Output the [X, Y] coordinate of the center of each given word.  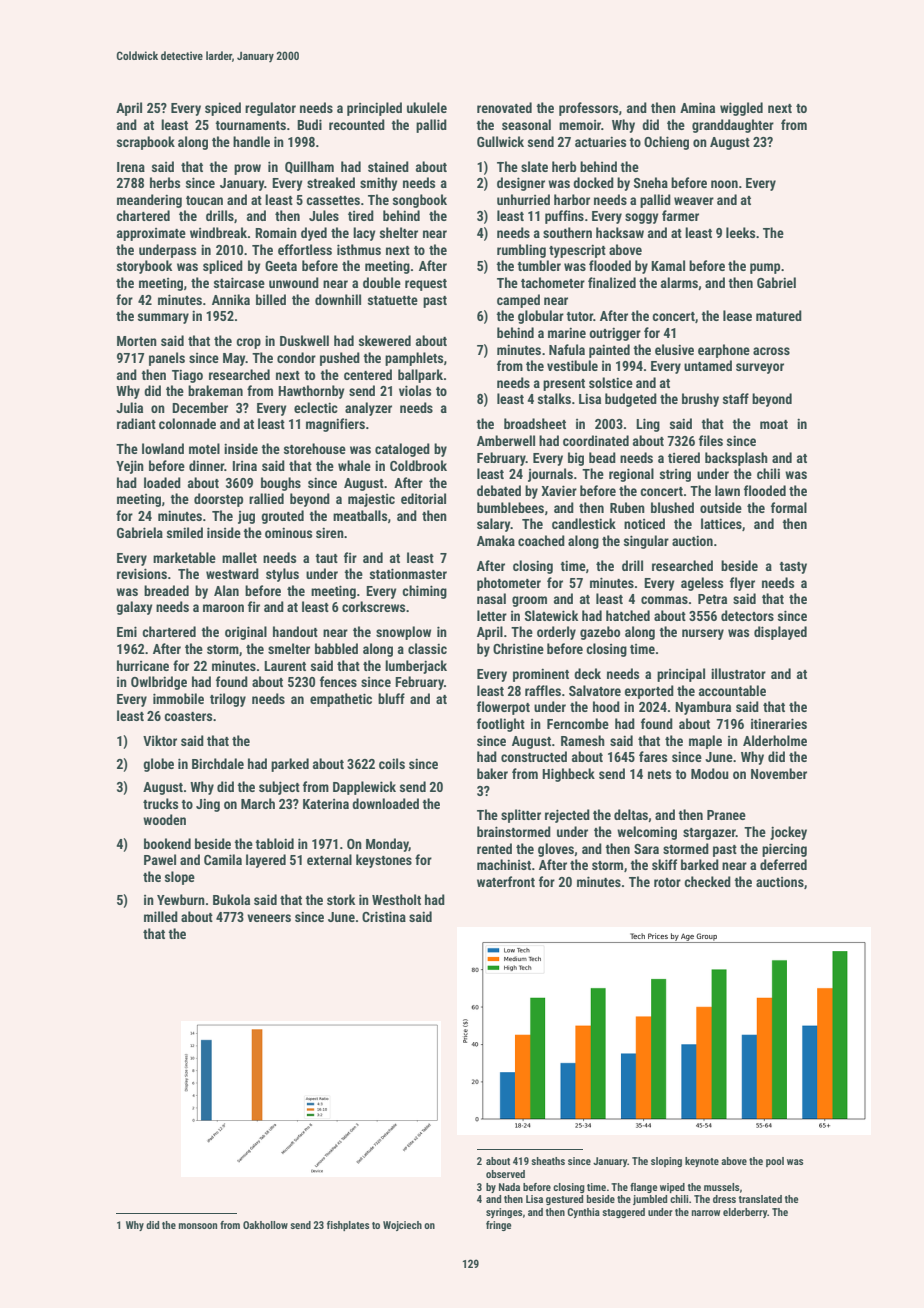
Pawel [160, 859]
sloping [666, 1162]
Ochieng [666, 143]
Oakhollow [265, 1225]
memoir [580, 125]
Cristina [384, 916]
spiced [223, 109]
